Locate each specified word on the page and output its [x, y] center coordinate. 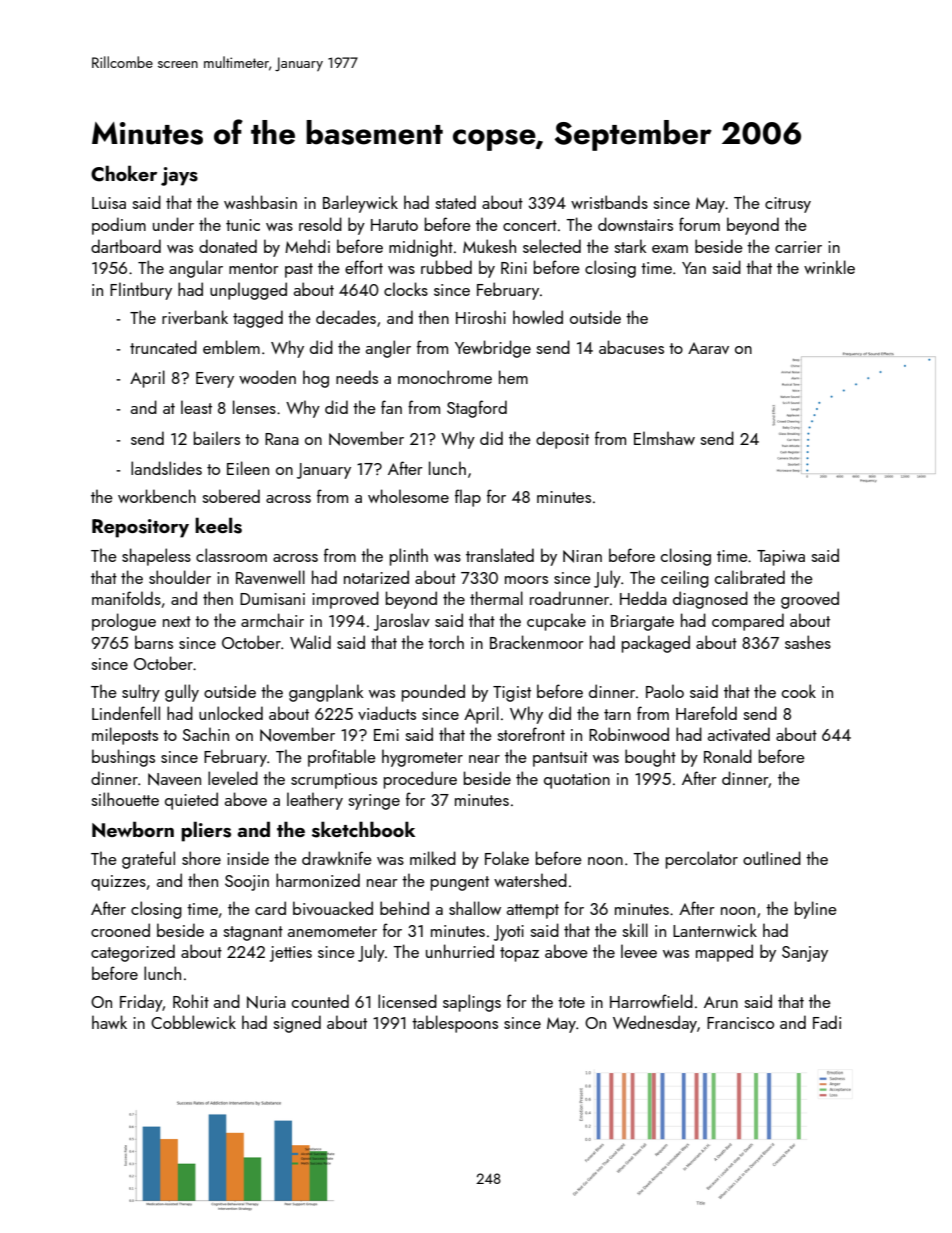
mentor [254, 268]
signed [297, 1024]
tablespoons [455, 1024]
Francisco [740, 1023]
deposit [562, 440]
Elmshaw [664, 438]
